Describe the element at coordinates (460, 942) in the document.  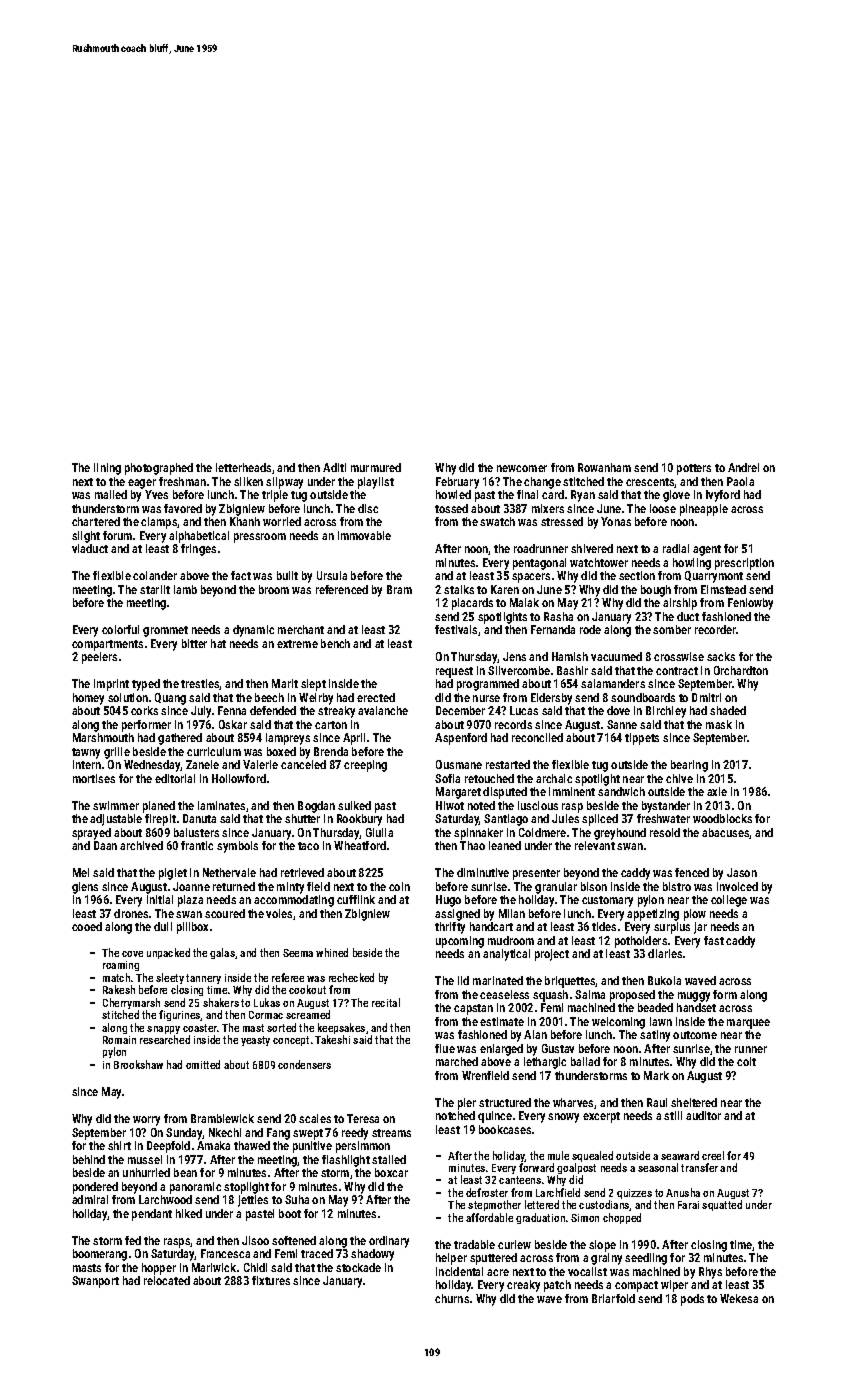
I see `upcoming` at that location.
